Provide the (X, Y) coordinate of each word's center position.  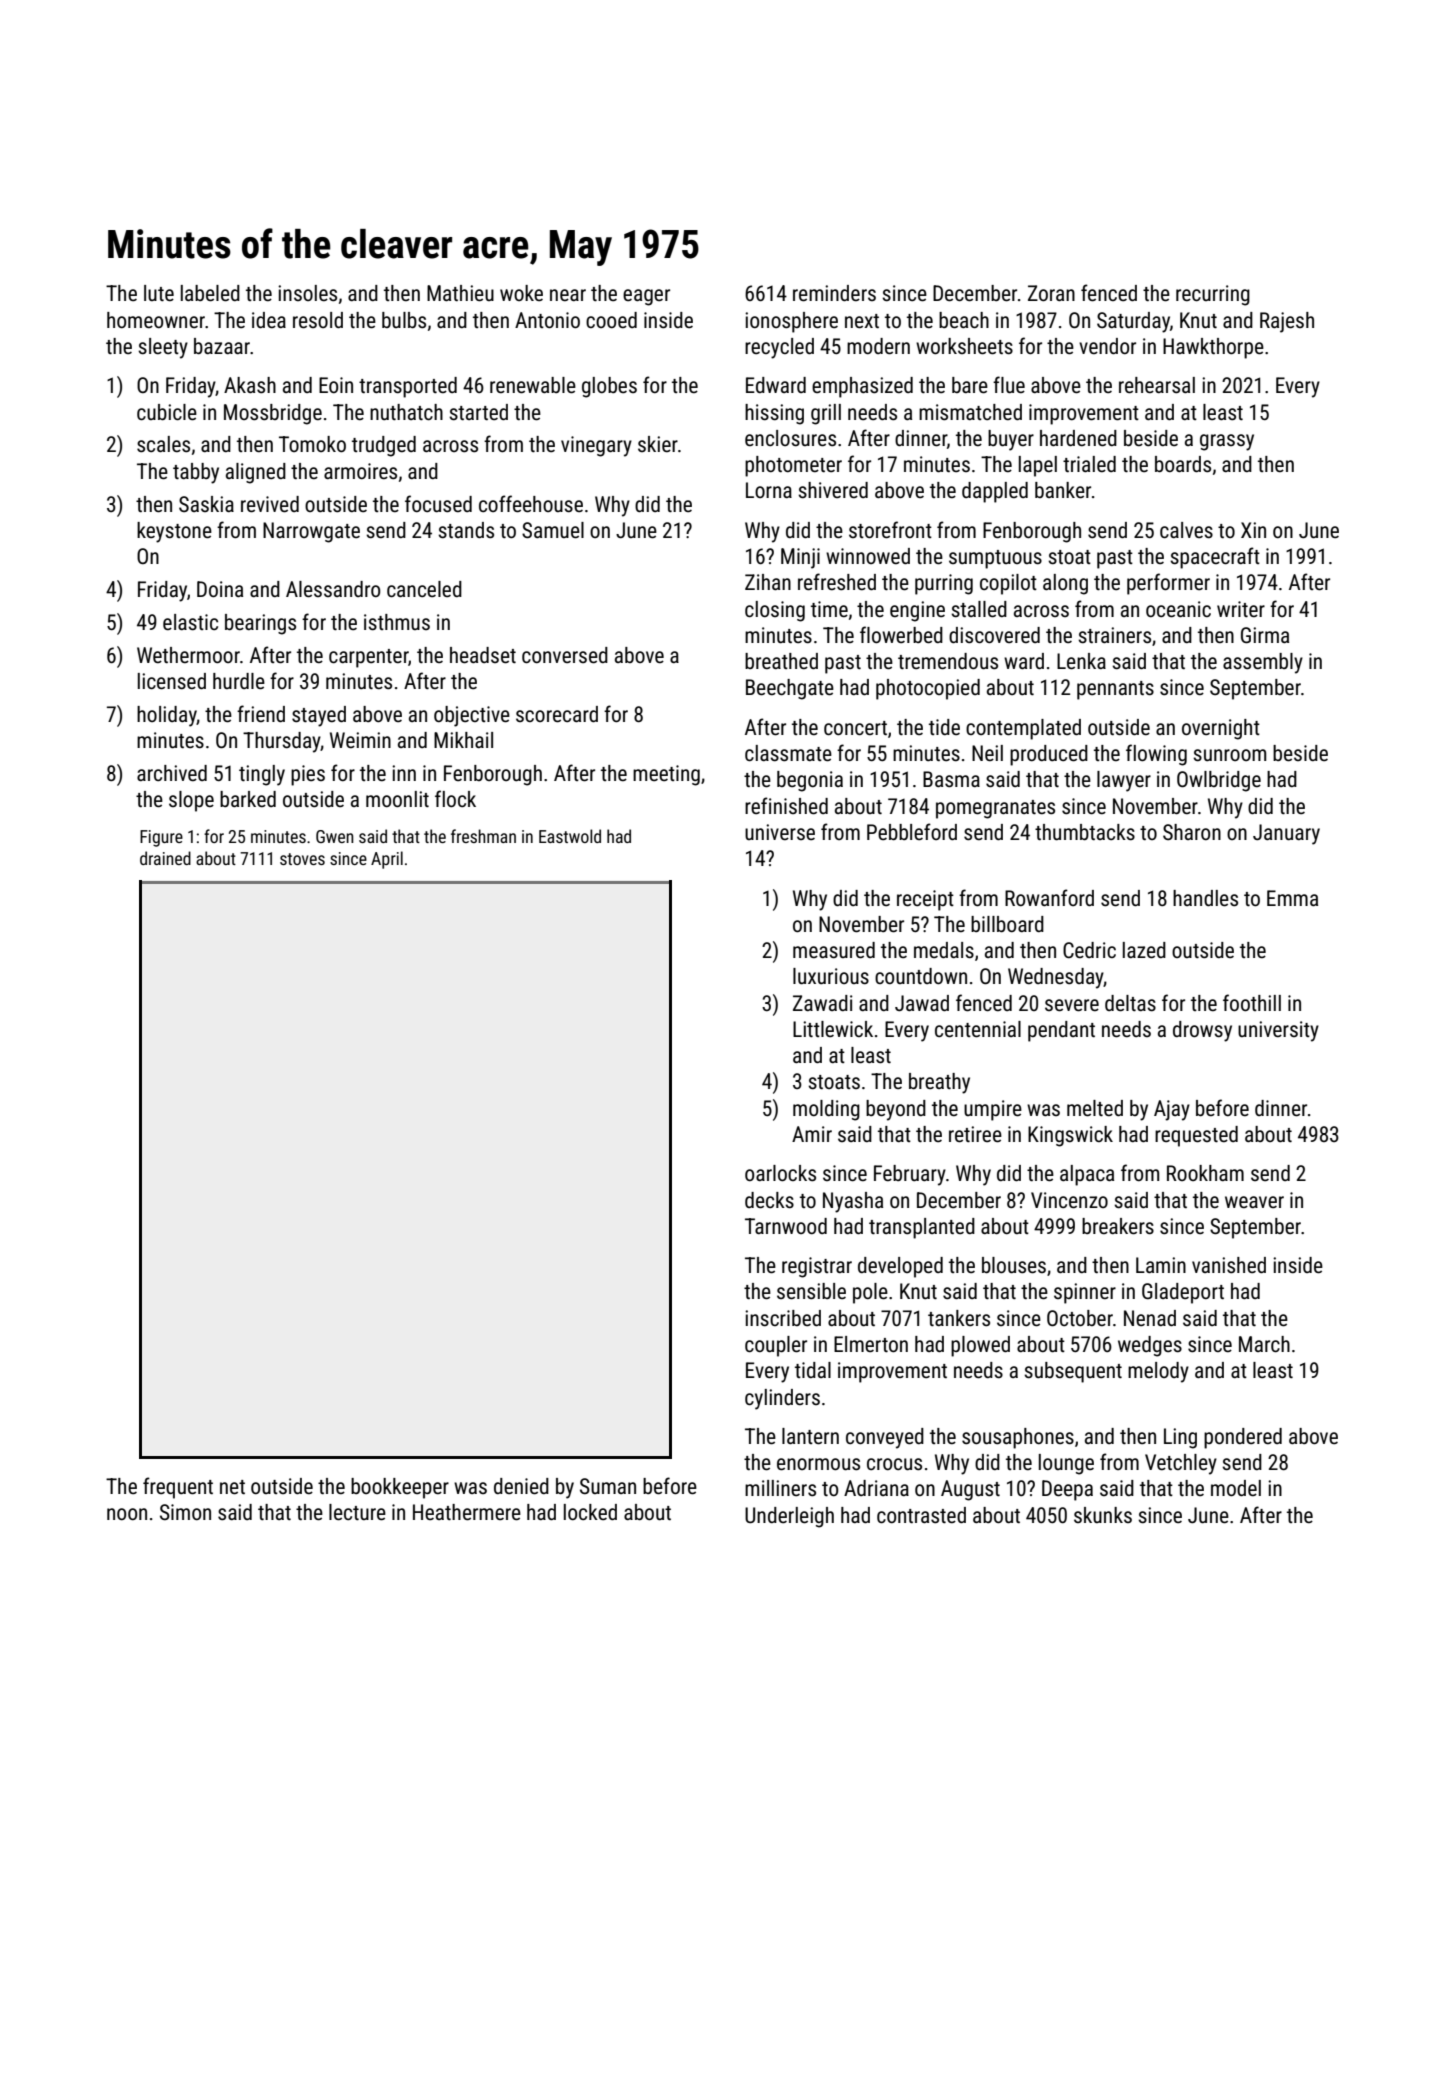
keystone (174, 532)
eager (646, 297)
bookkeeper (400, 1488)
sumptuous (995, 559)
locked (590, 1512)
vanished (1229, 1265)
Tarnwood (786, 1226)
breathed (781, 661)
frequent (178, 1488)
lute (159, 293)
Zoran (1051, 293)
